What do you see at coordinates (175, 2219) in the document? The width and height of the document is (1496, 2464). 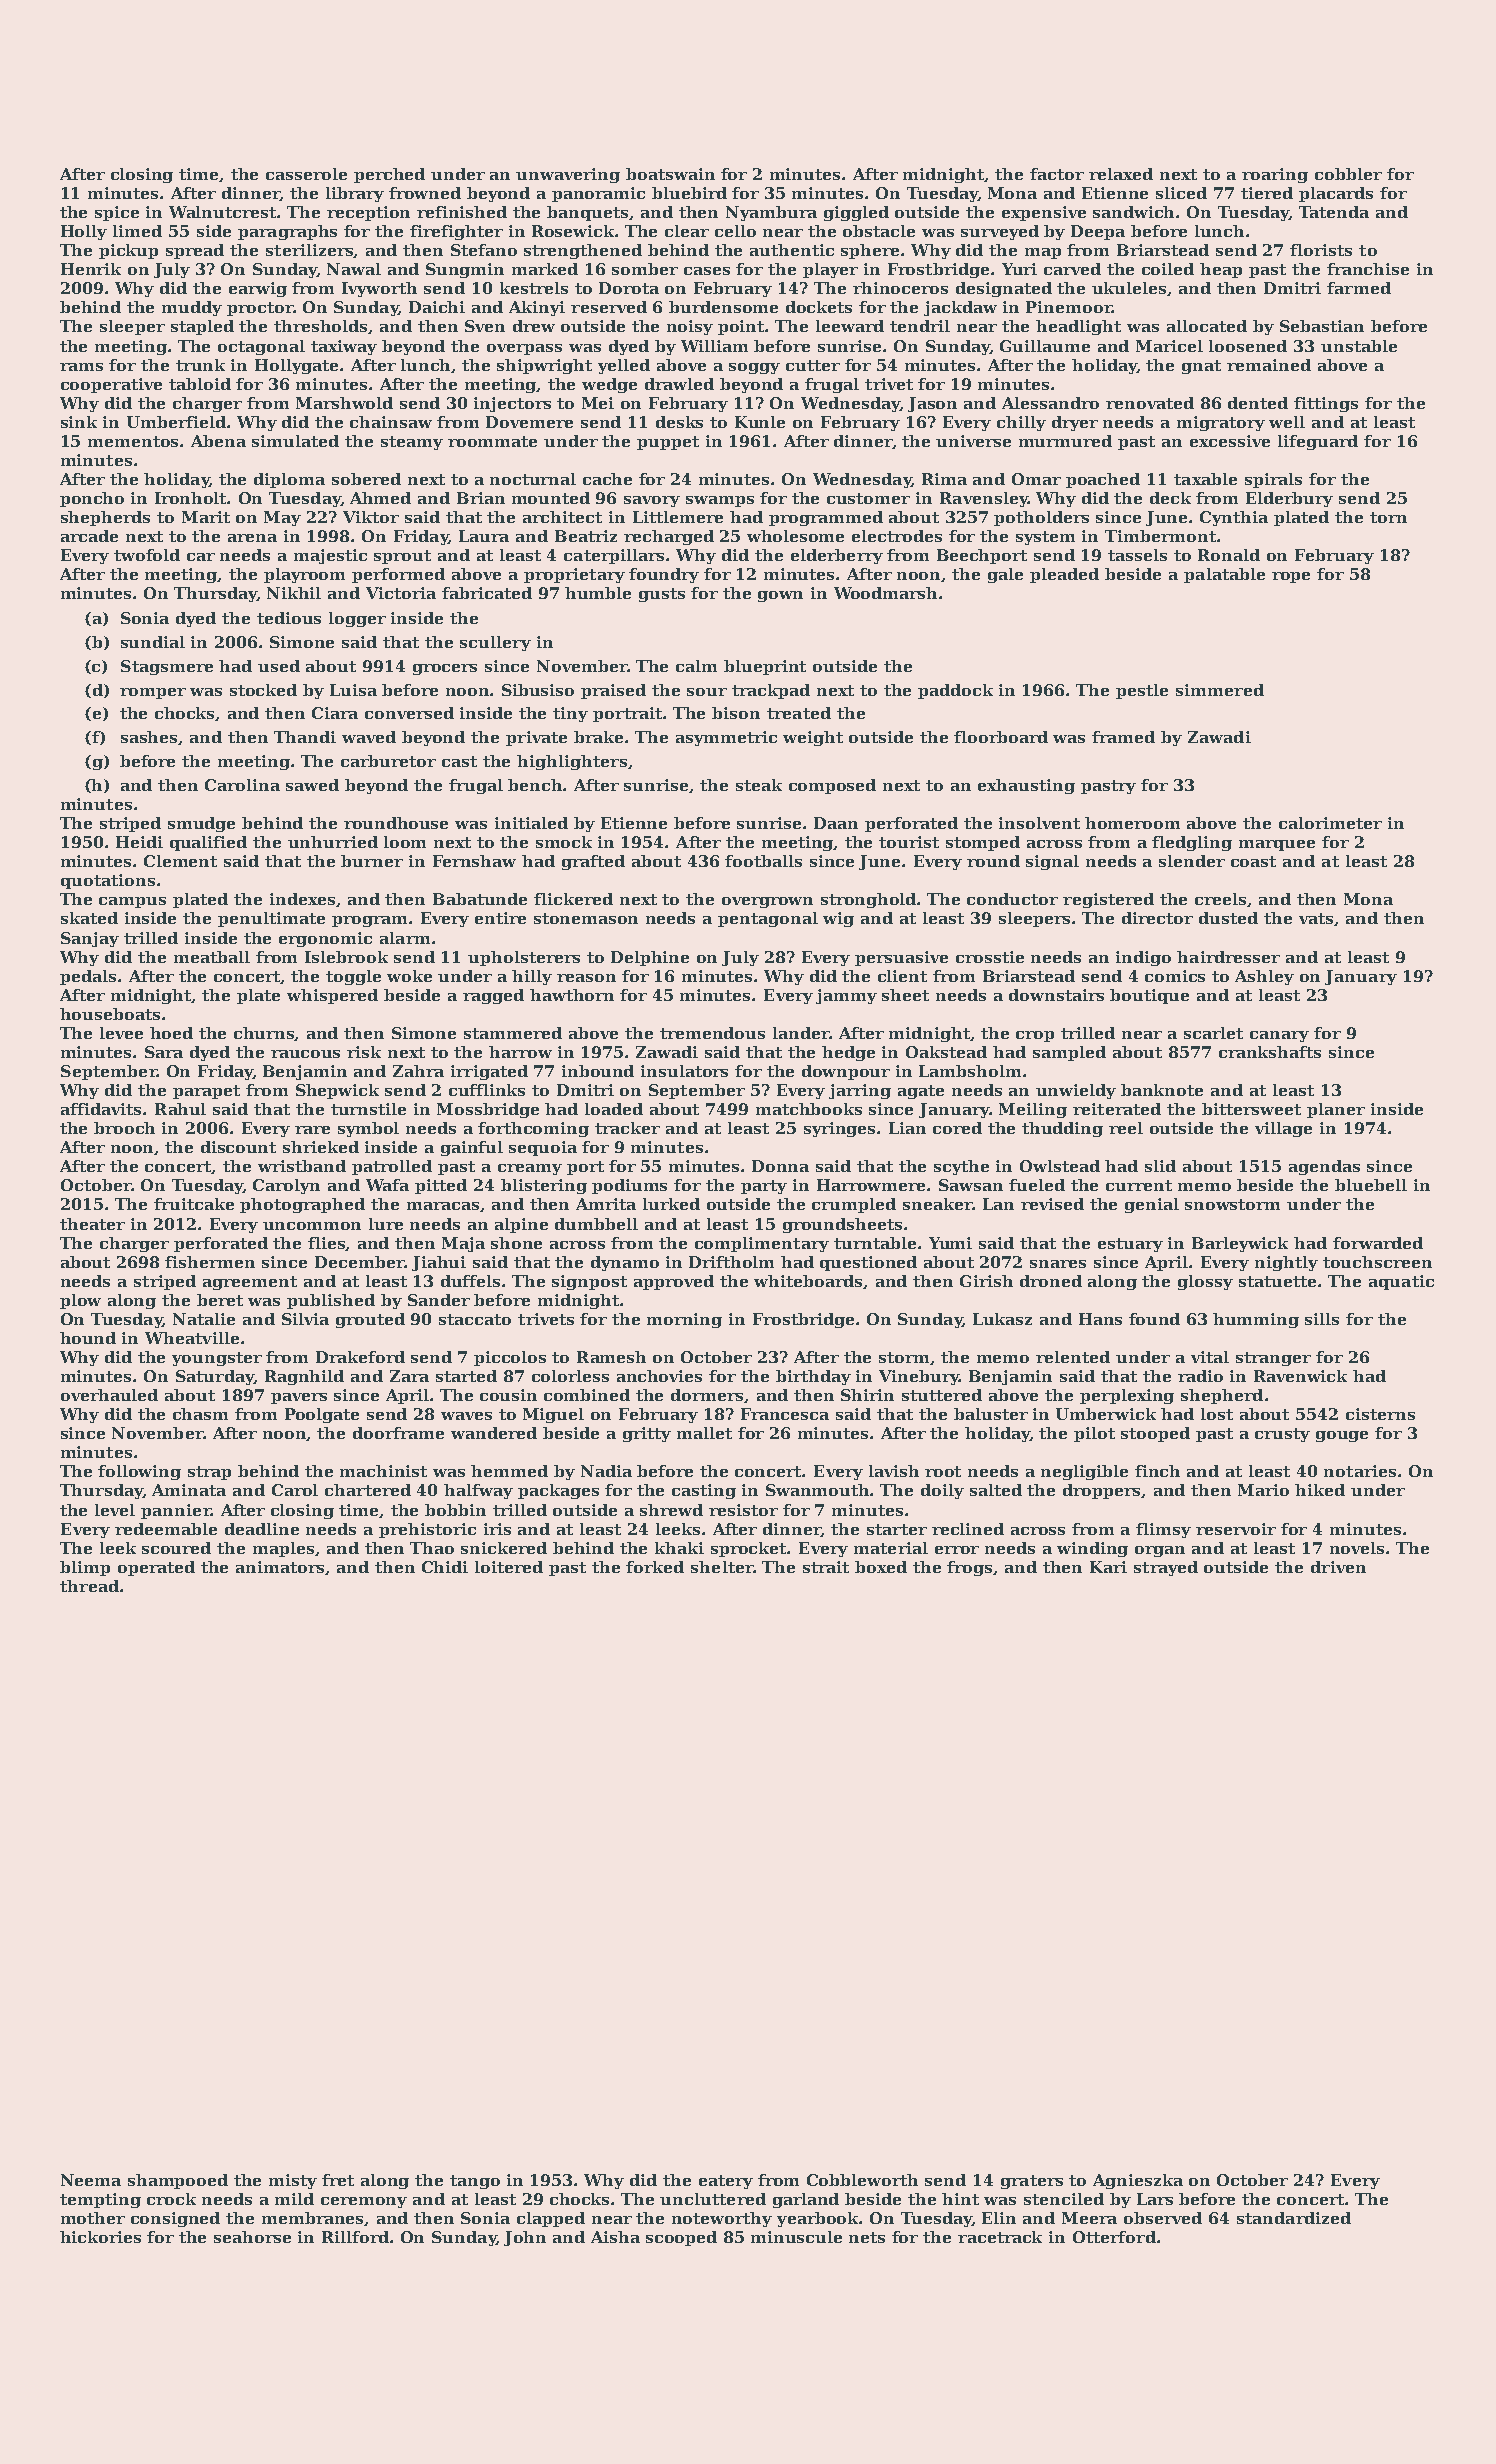 I see `consigned` at bounding box center [175, 2219].
